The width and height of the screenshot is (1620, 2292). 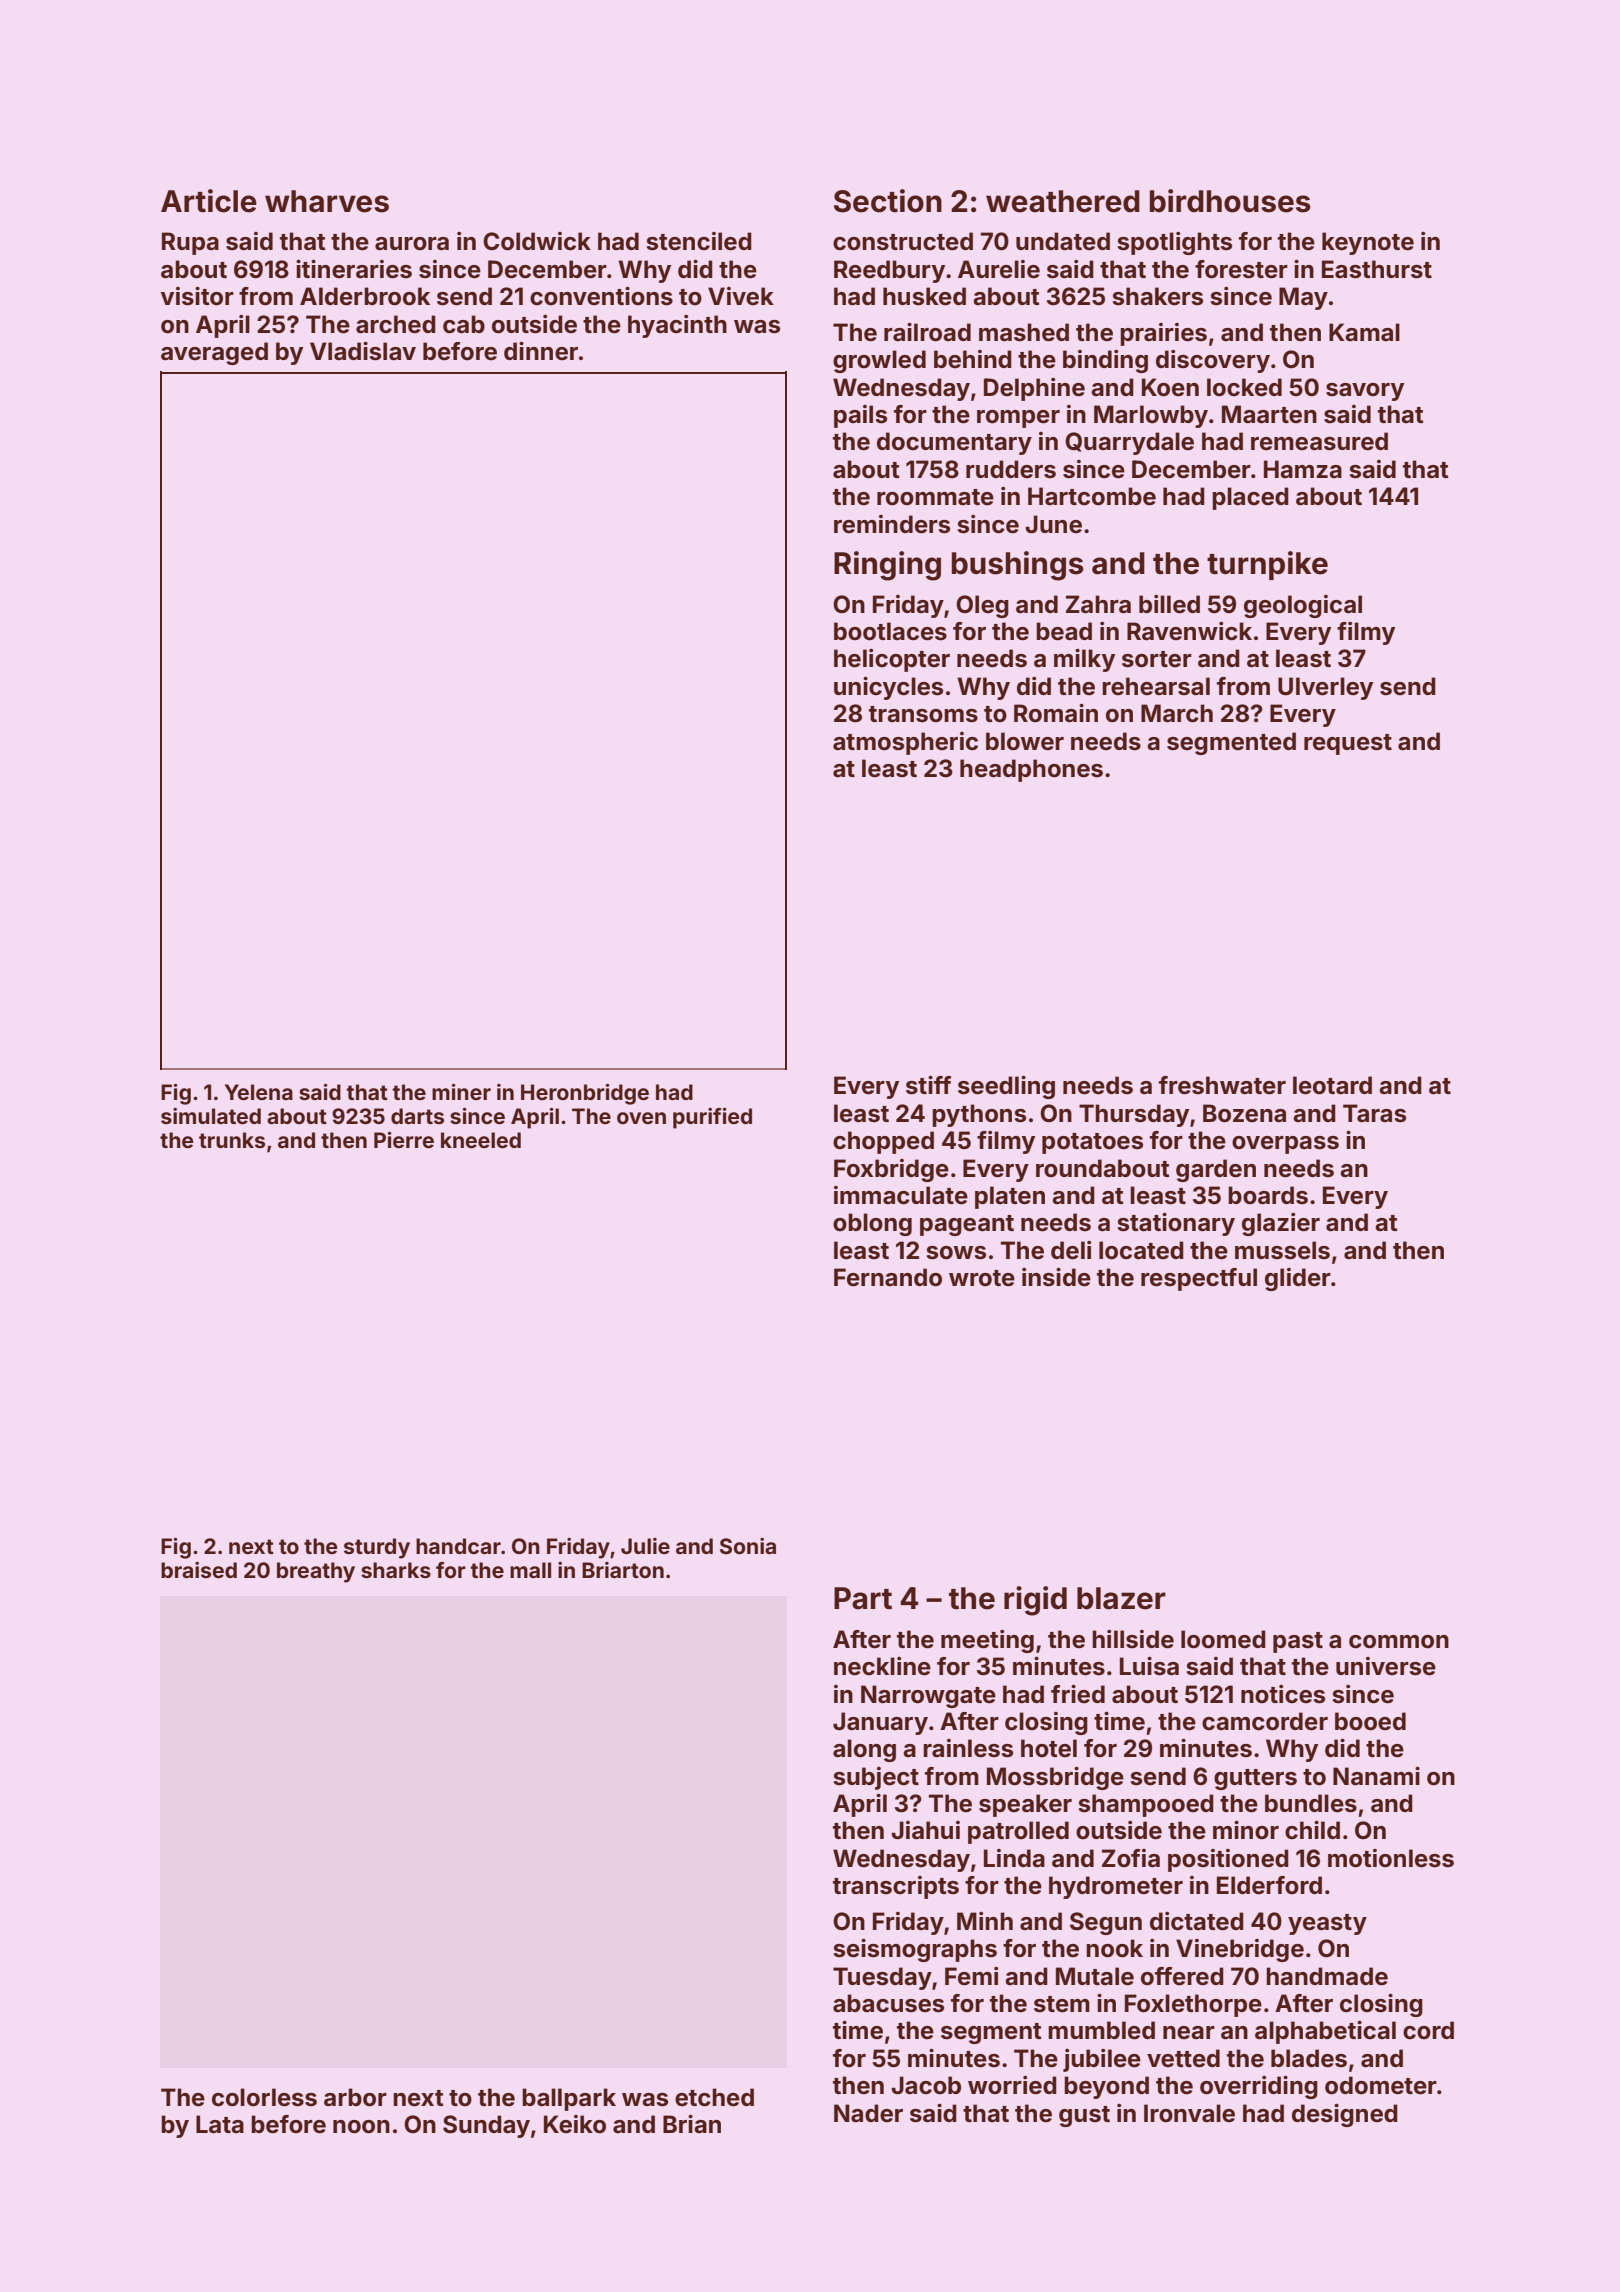 What do you see at coordinates (1230, 201) in the screenshot?
I see `birdhouses` at bounding box center [1230, 201].
